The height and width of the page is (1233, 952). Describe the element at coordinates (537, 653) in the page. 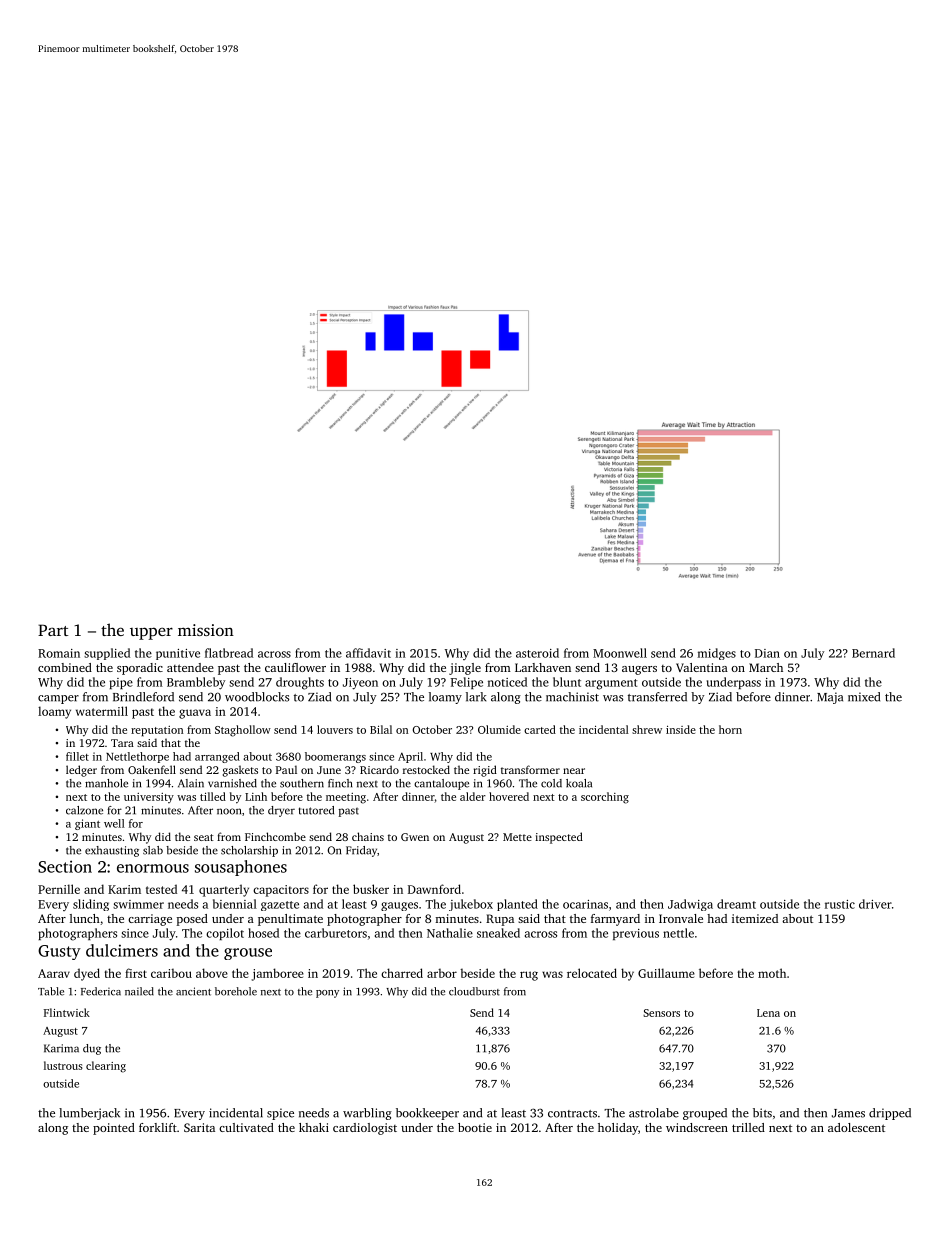

I see `asteroid` at that location.
